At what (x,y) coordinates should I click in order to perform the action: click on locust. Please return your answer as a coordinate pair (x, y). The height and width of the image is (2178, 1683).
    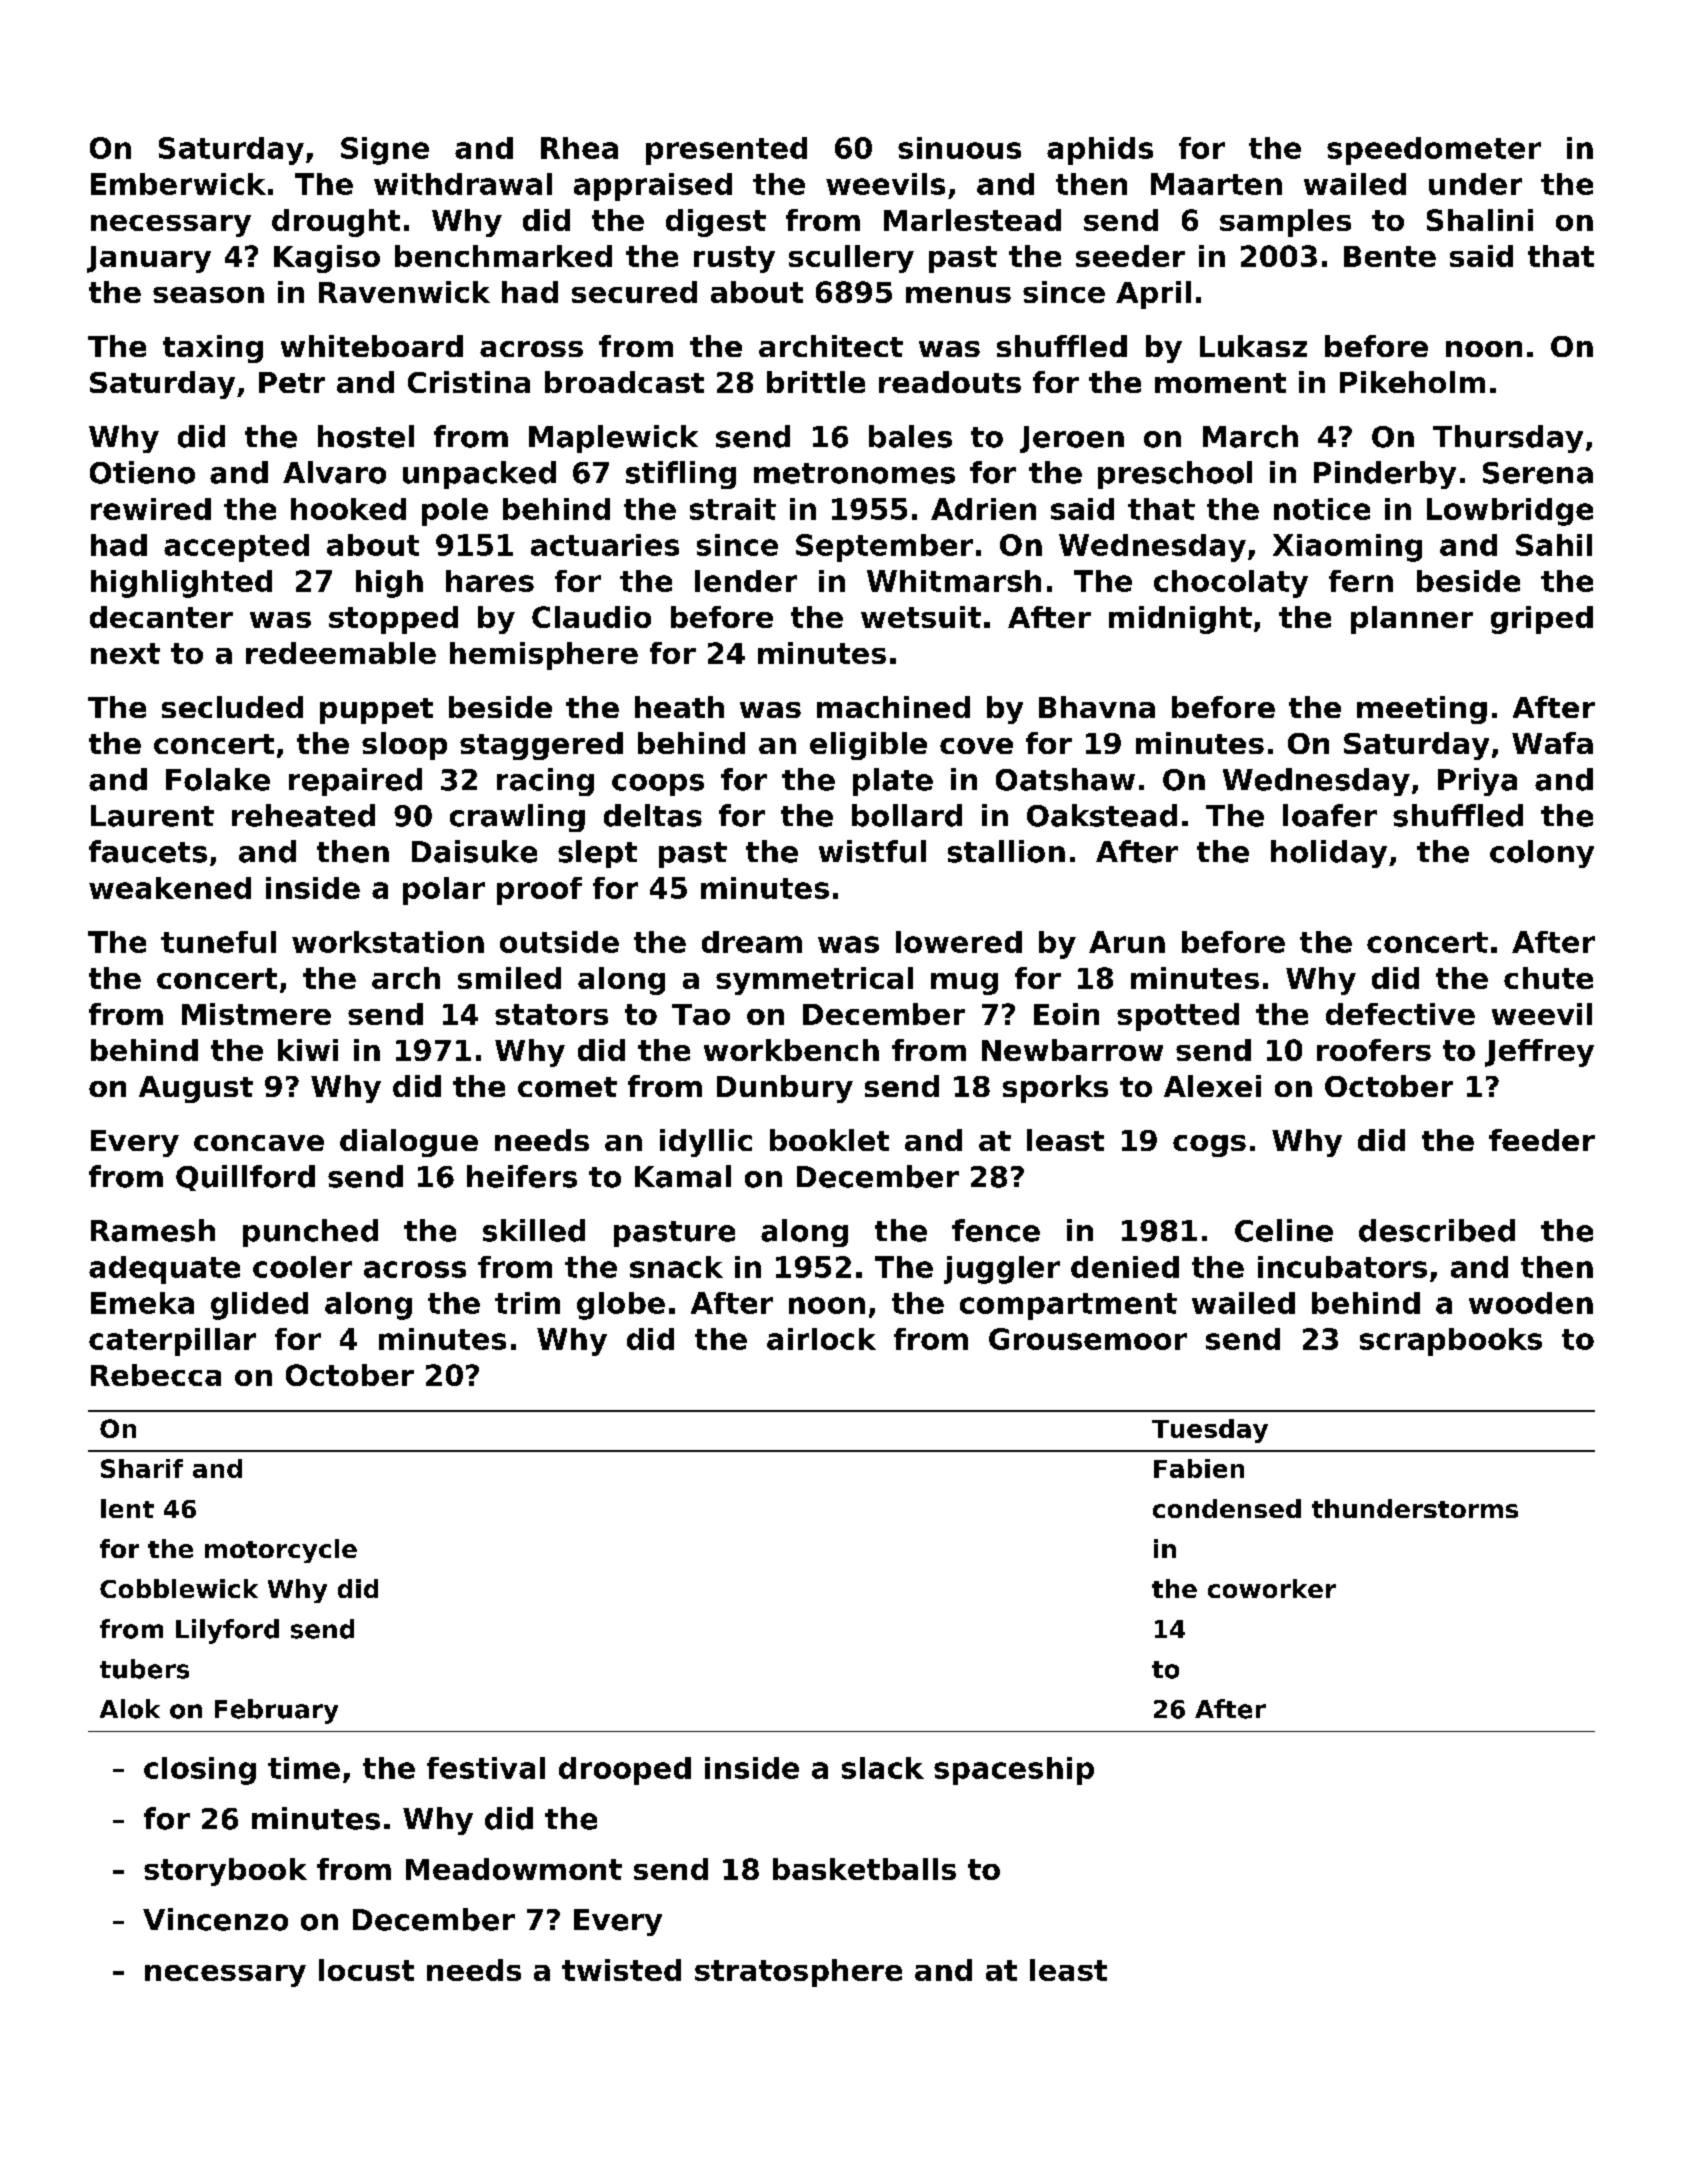
    Looking at the image, I should click on (366, 1970).
